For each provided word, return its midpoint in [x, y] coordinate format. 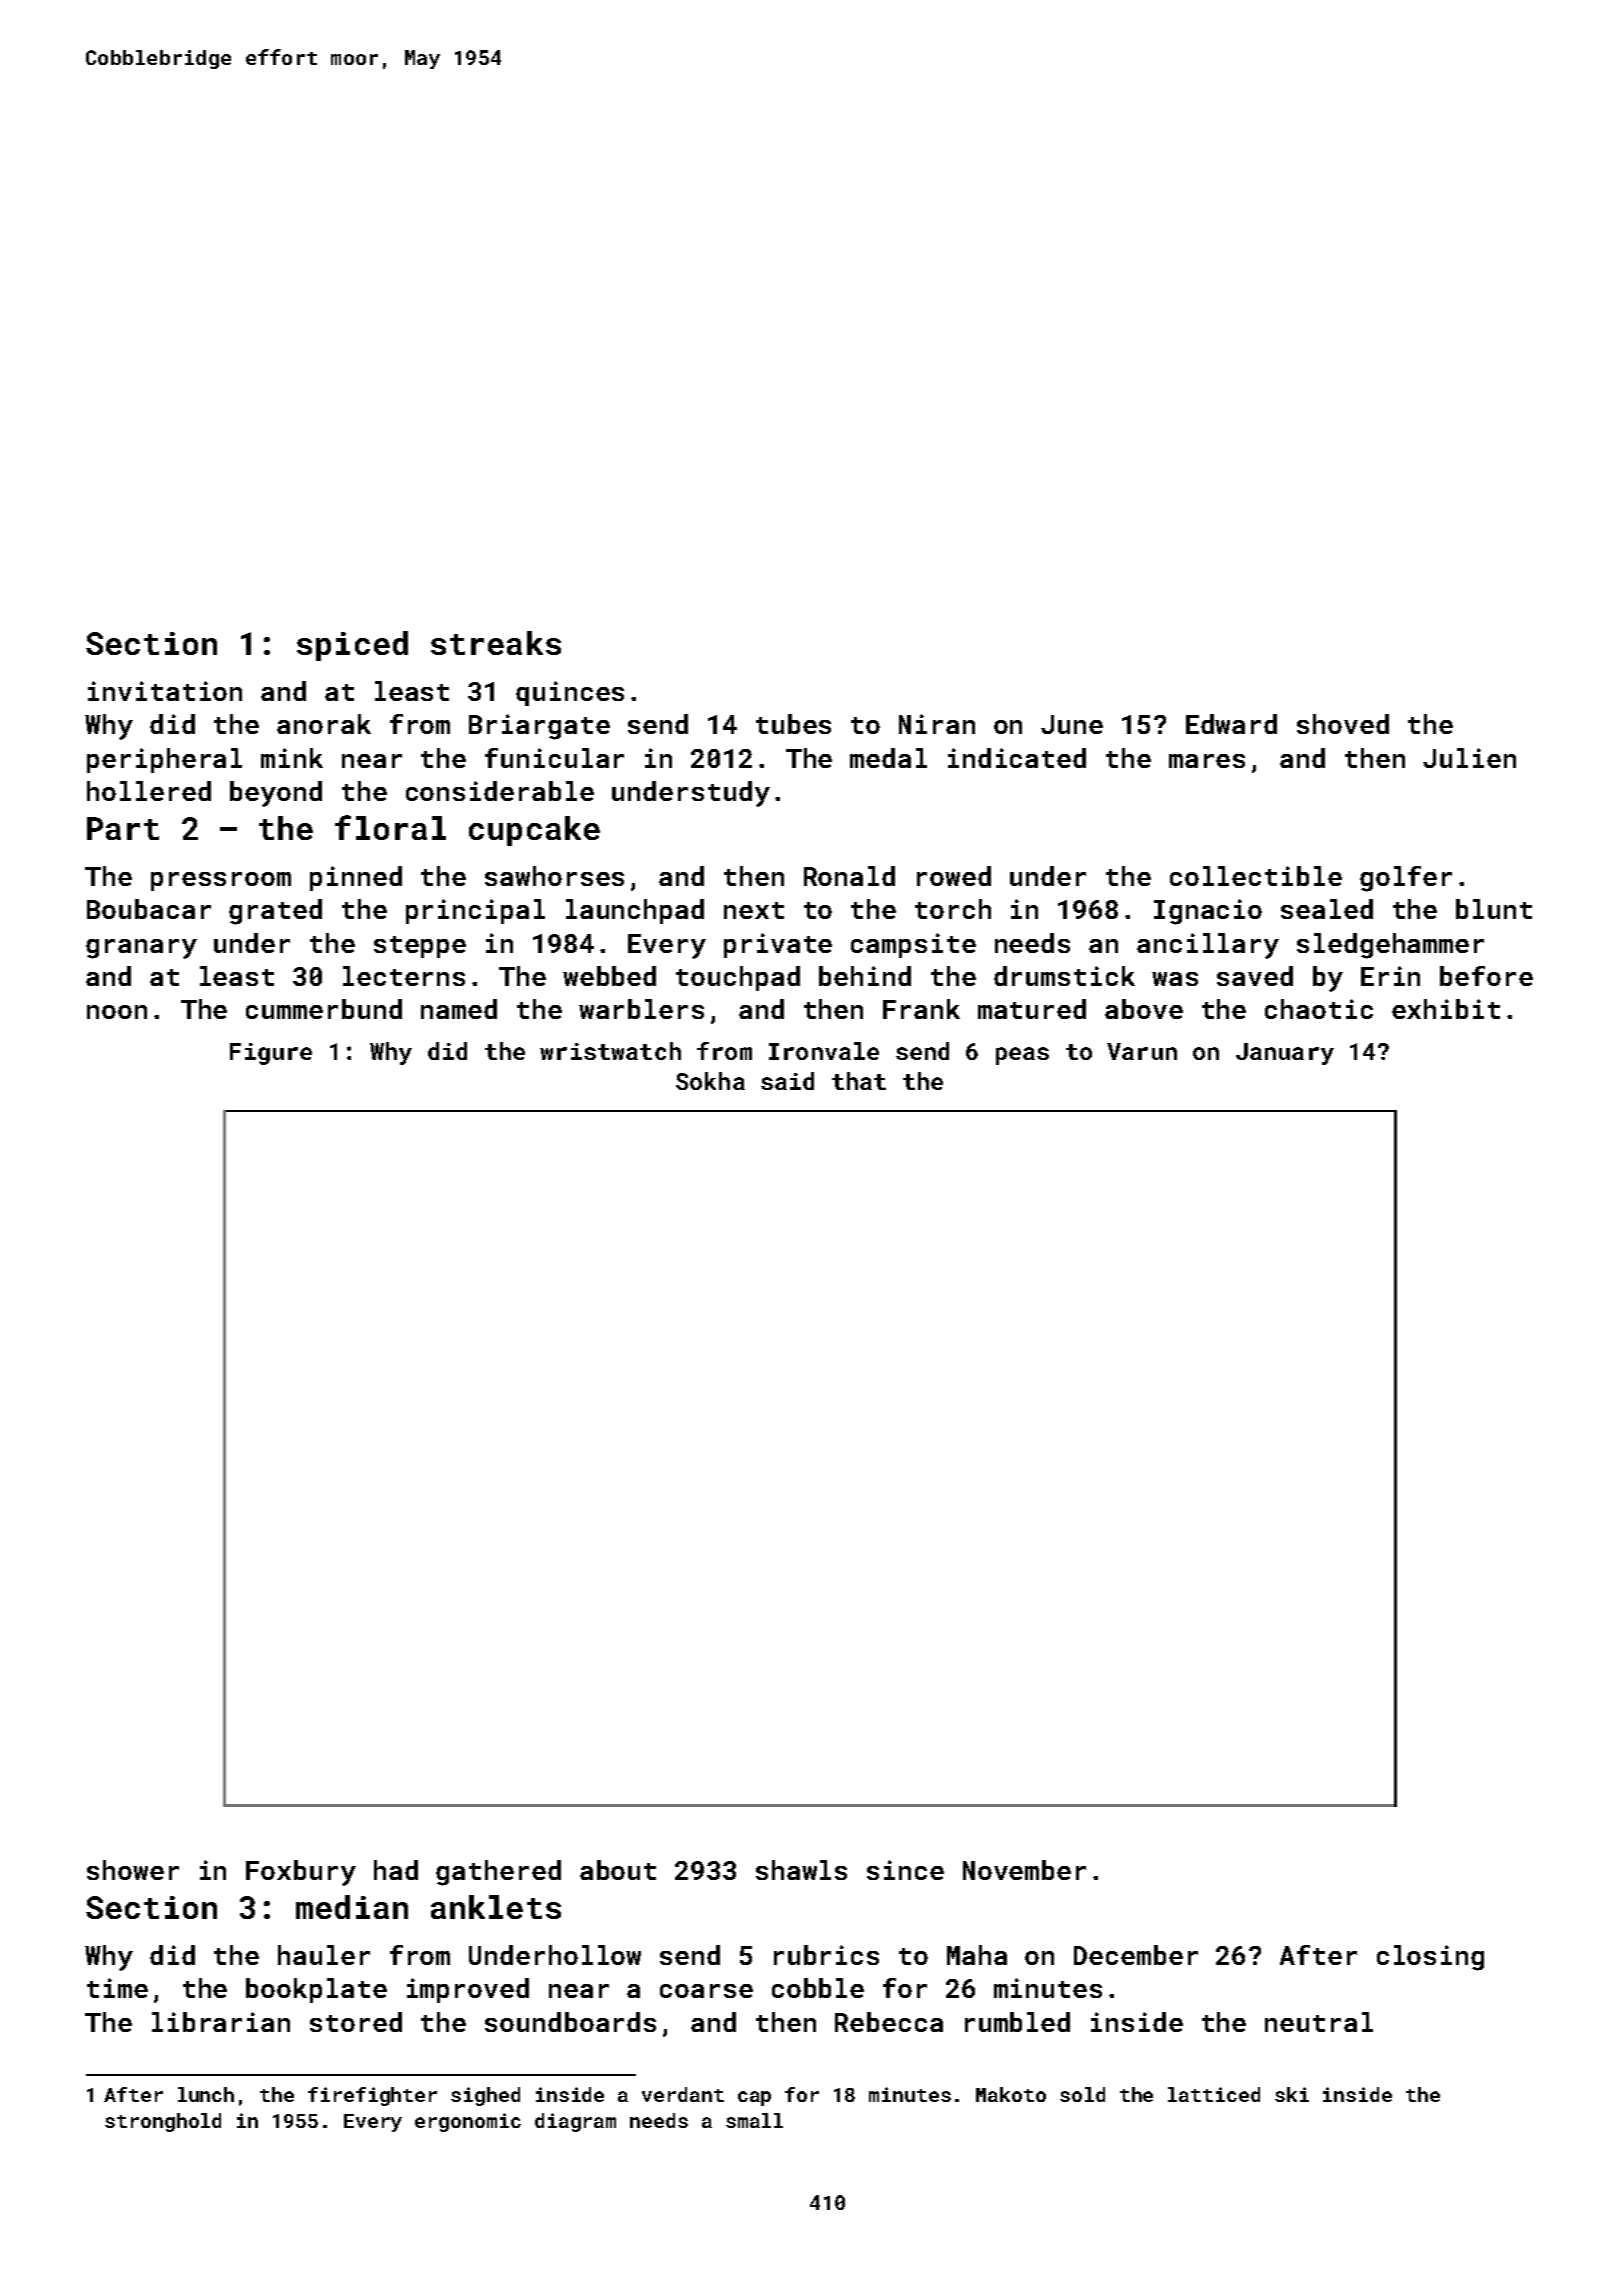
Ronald [849, 876]
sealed [1327, 909]
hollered [149, 791]
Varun [1142, 1051]
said [787, 1081]
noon [117, 1012]
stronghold [163, 2122]
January [1285, 1054]
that [859, 1081]
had [396, 1870]
